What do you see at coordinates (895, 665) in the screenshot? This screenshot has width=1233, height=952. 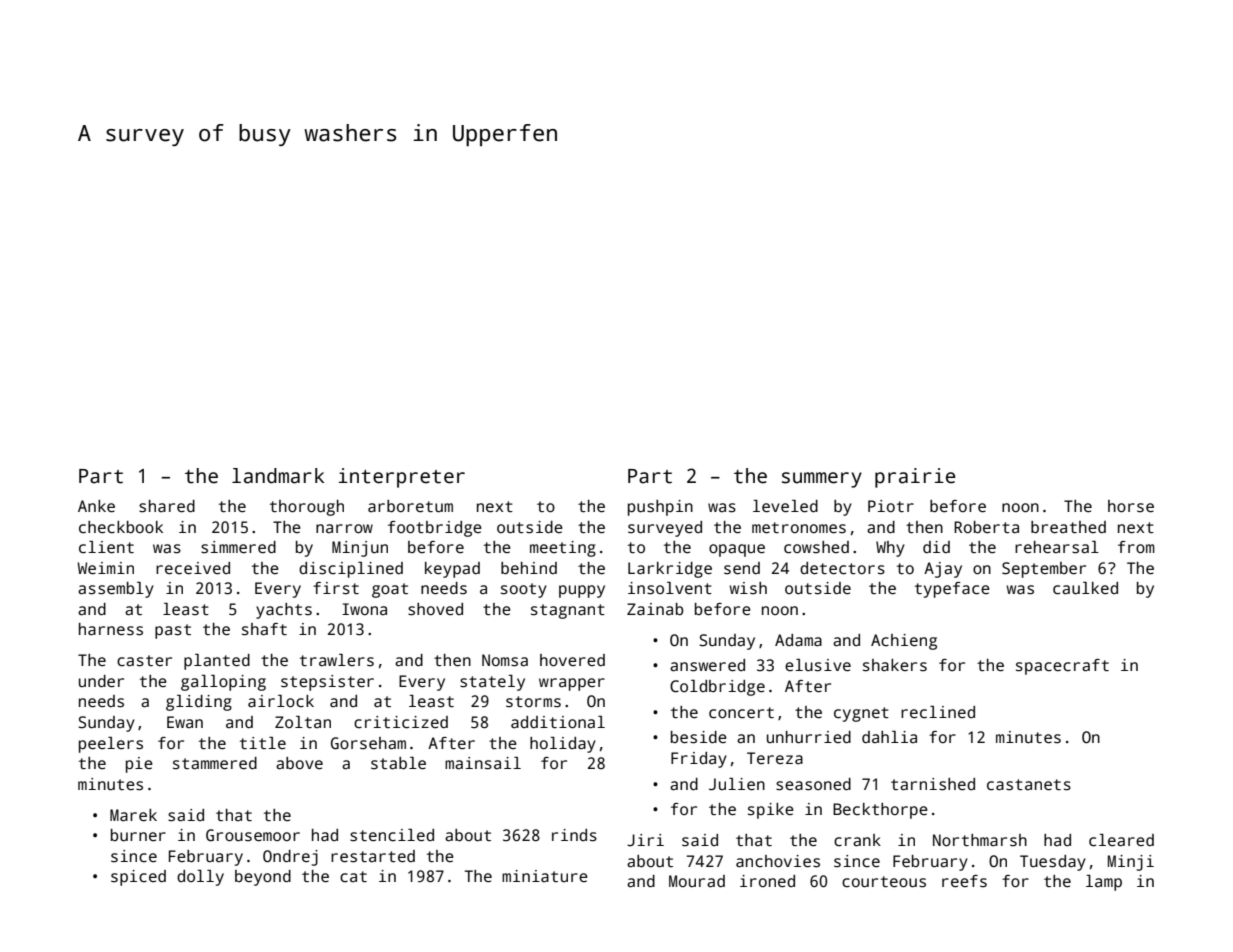 I see `shakers` at bounding box center [895, 665].
